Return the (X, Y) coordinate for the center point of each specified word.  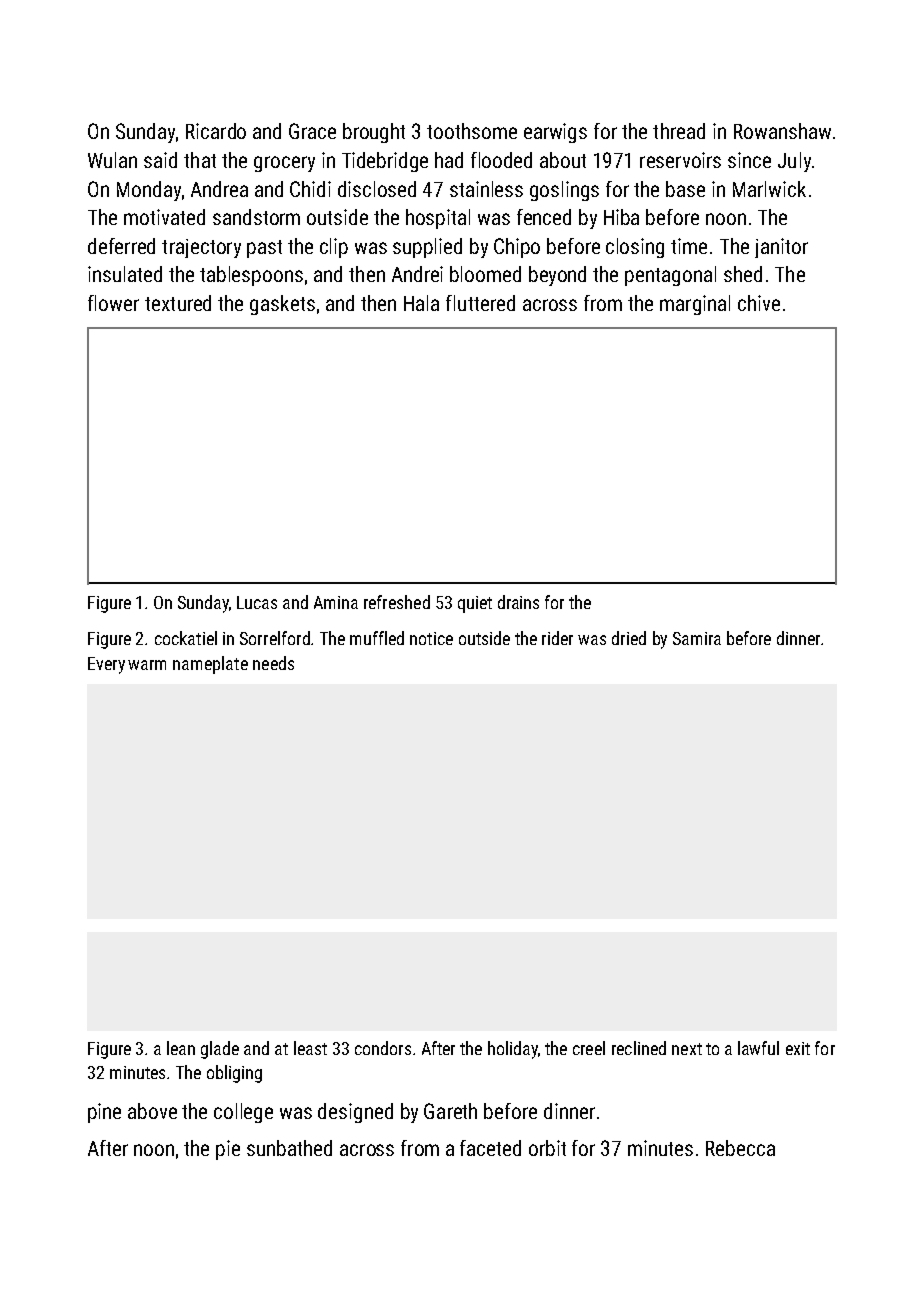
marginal (695, 305)
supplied (427, 248)
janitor (781, 248)
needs (273, 663)
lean (181, 1048)
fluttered (480, 303)
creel (589, 1048)
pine (104, 1113)
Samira (697, 638)
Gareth (450, 1111)
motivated (164, 217)
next (687, 1049)
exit (798, 1048)
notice (431, 638)
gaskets (282, 305)
